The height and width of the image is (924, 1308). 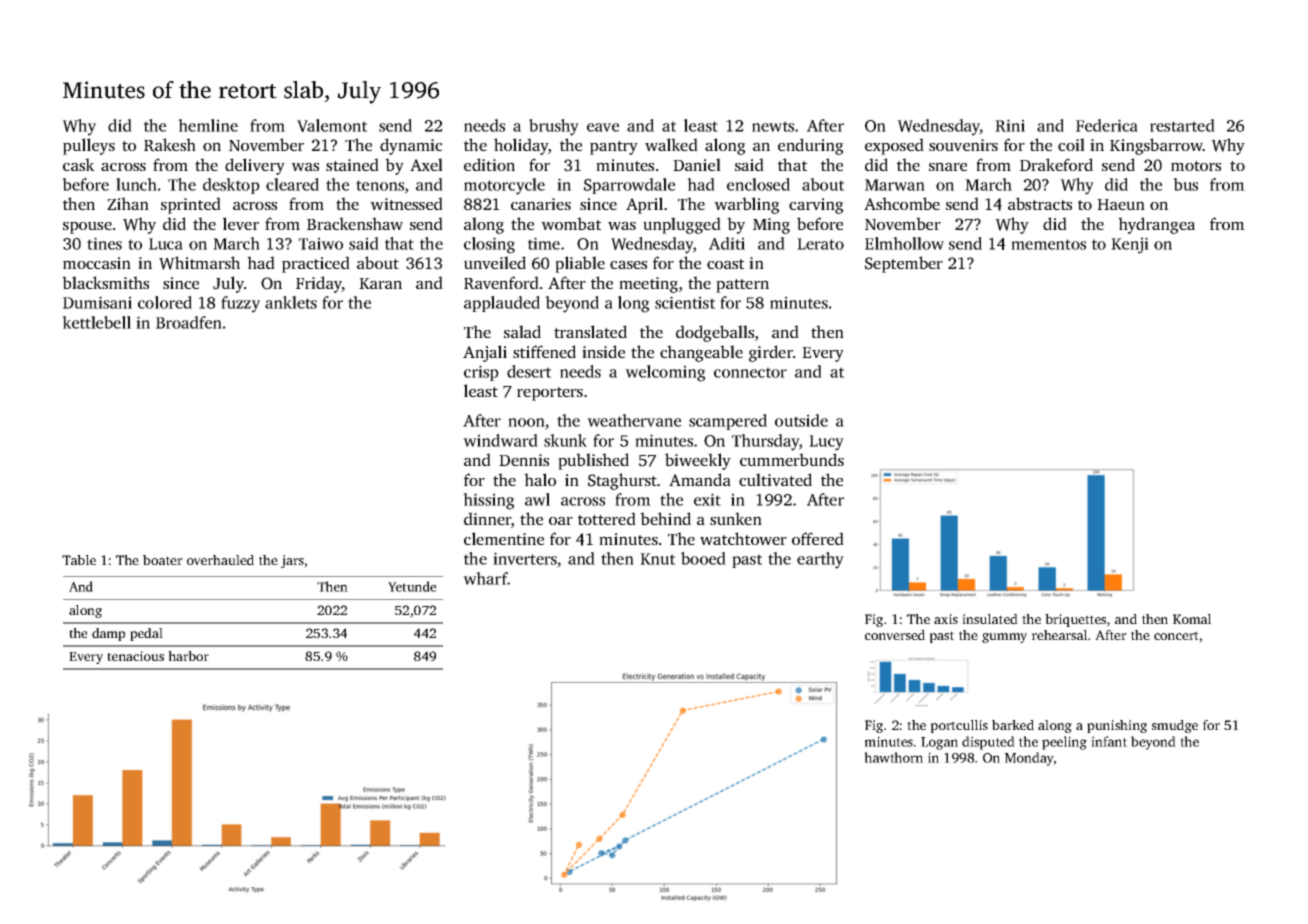 What do you see at coordinates (79, 560) in the image?
I see `Table` at bounding box center [79, 560].
